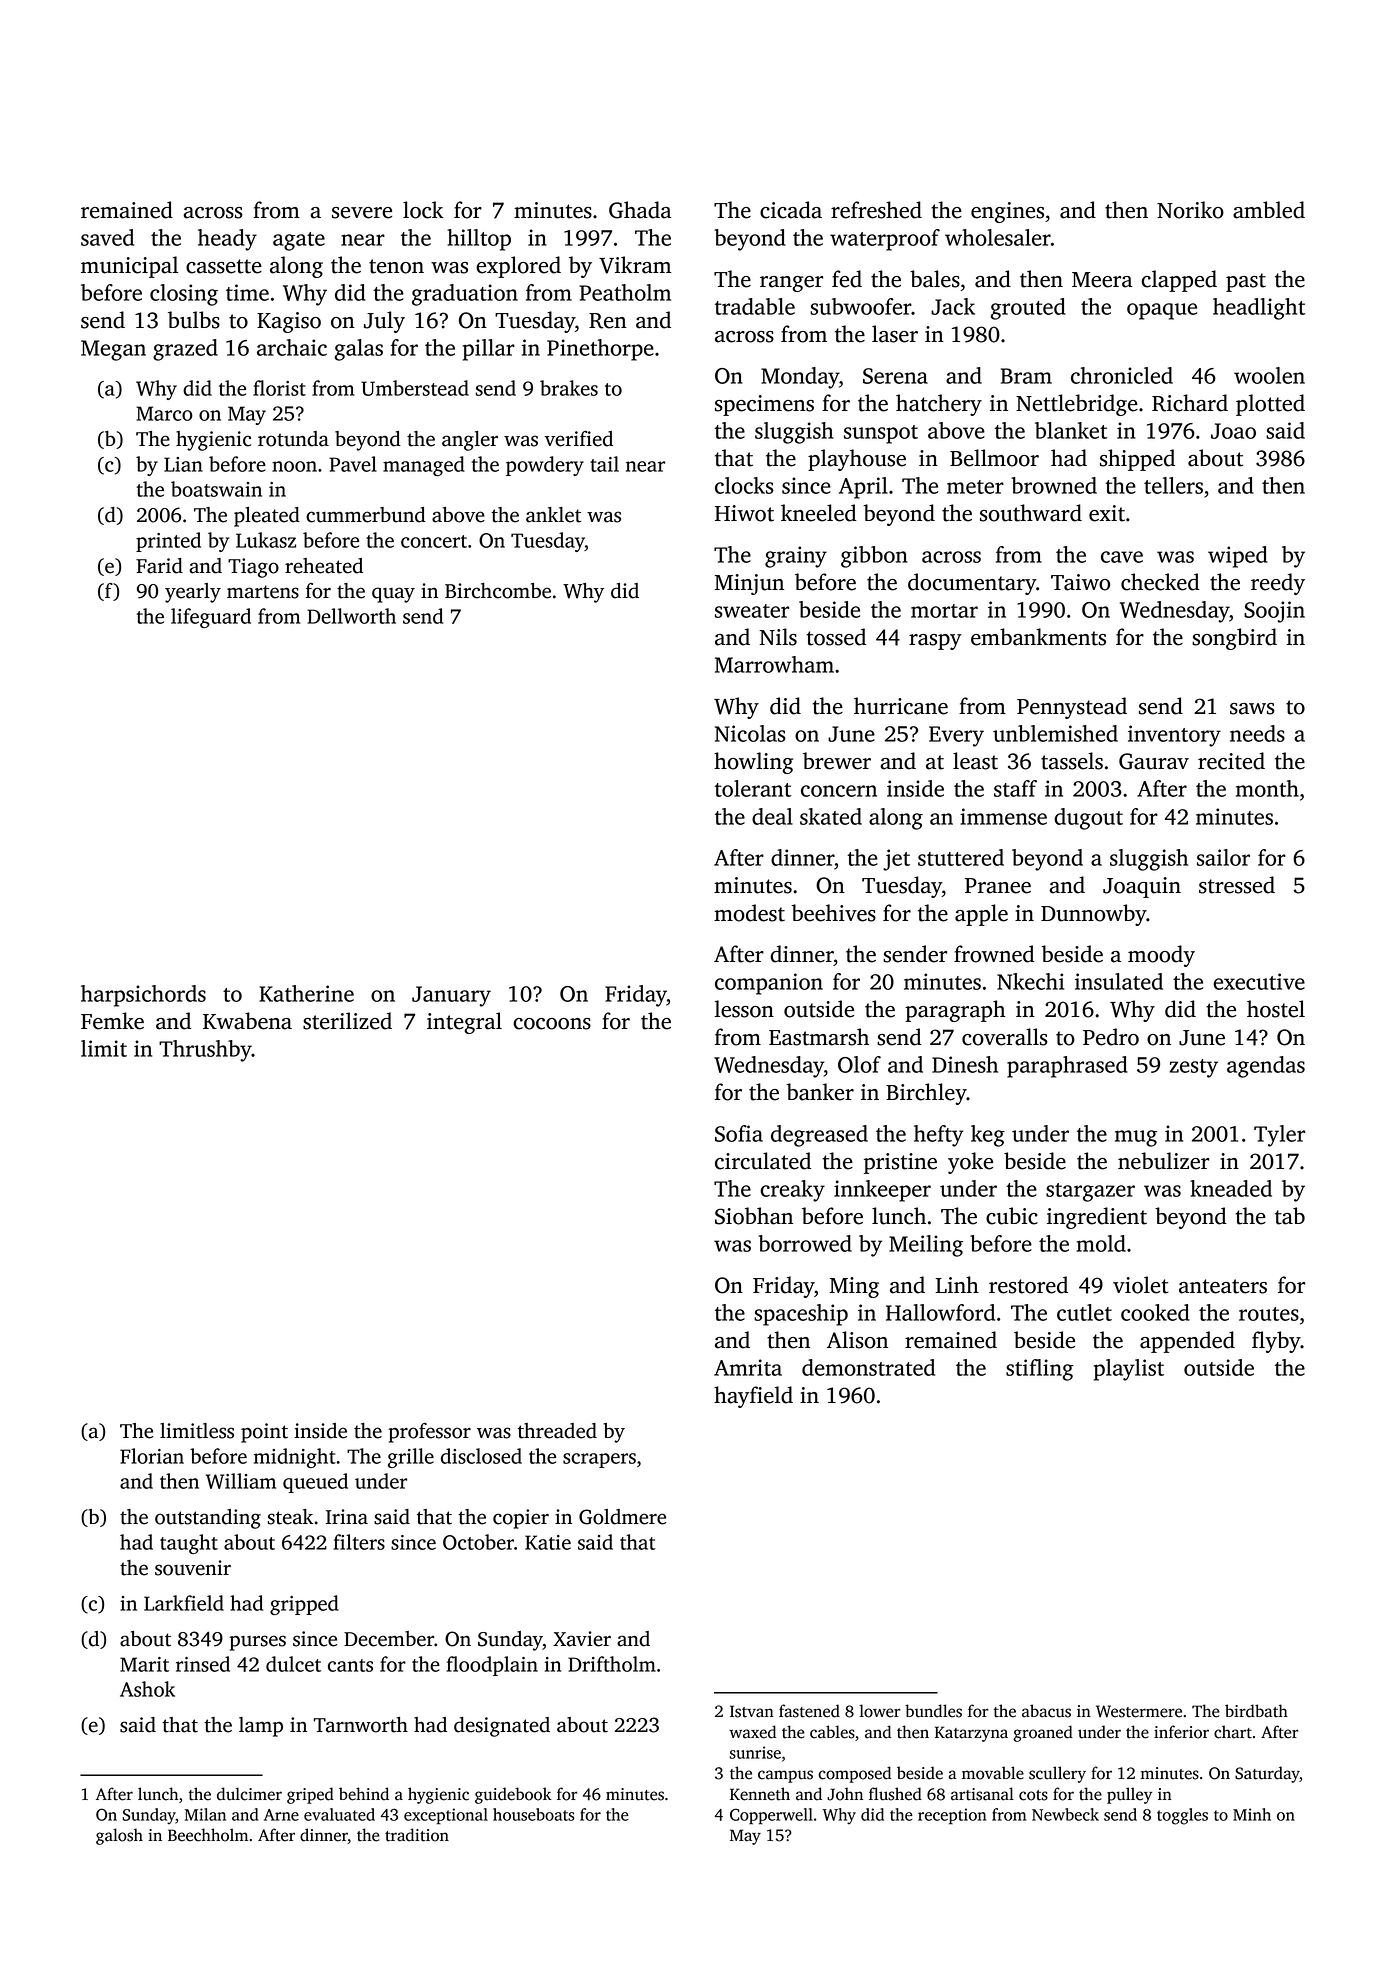  What do you see at coordinates (1007, 212) in the document?
I see `engines` at bounding box center [1007, 212].
